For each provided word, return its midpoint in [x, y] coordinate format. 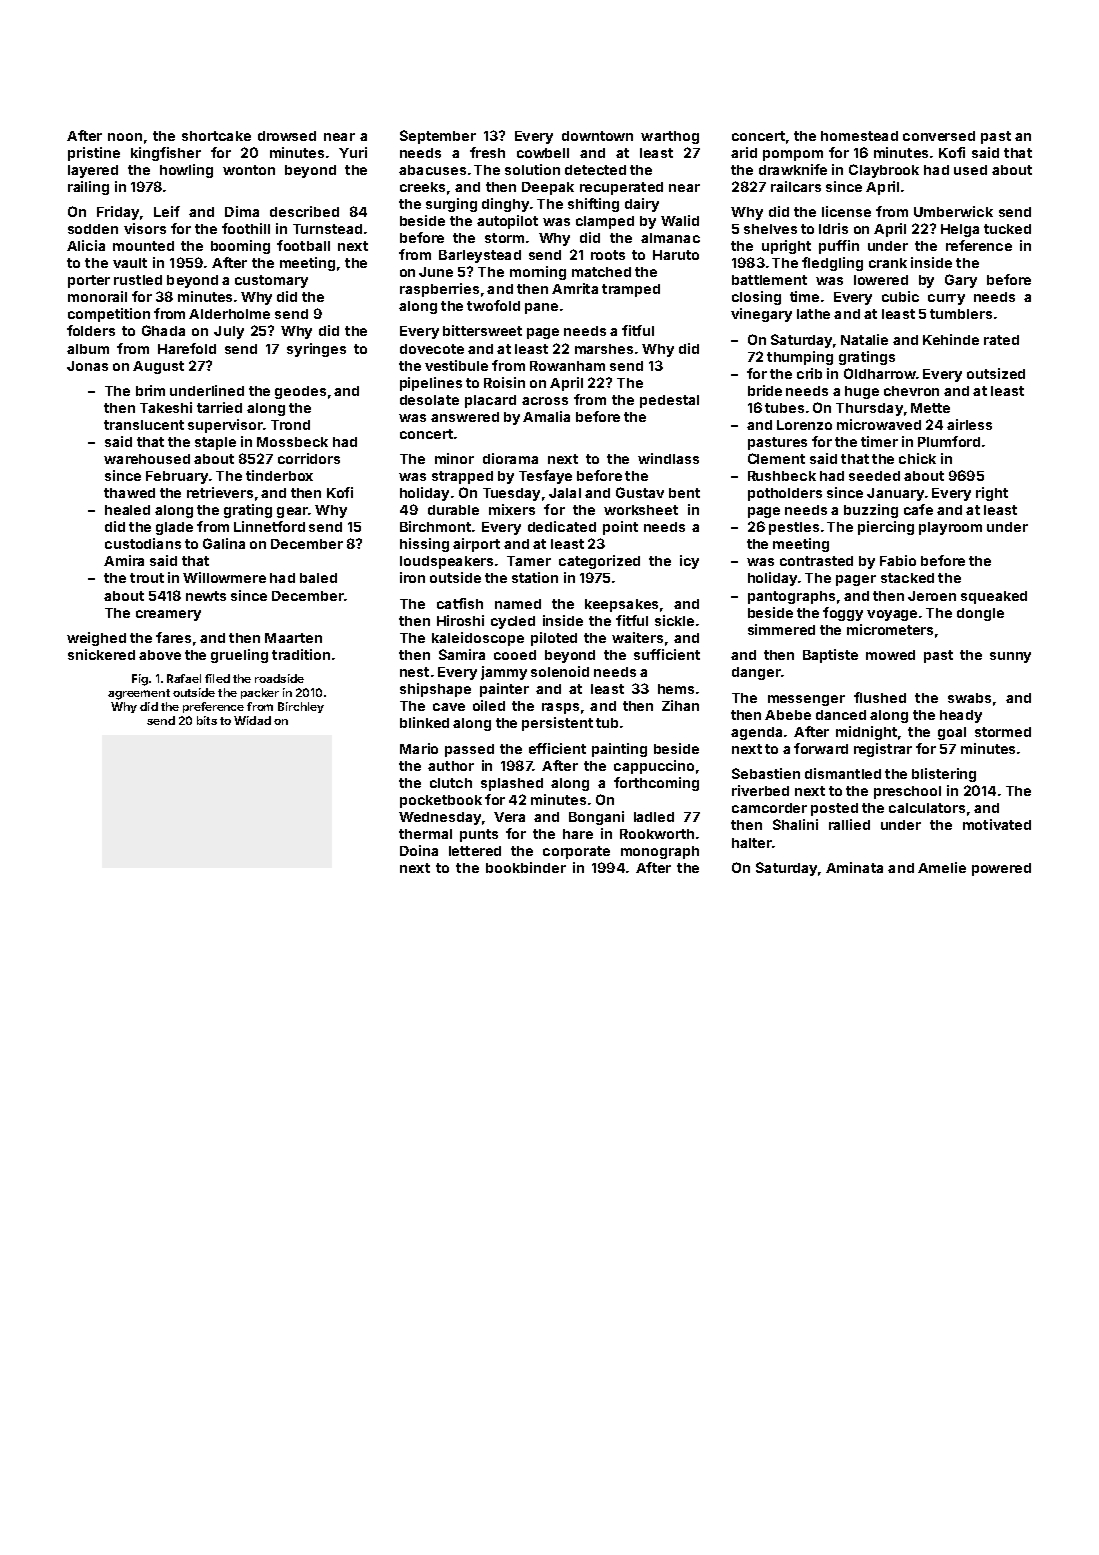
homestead [859, 136]
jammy [504, 673]
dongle [980, 614]
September [438, 137]
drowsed [287, 136]
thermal [425, 834]
